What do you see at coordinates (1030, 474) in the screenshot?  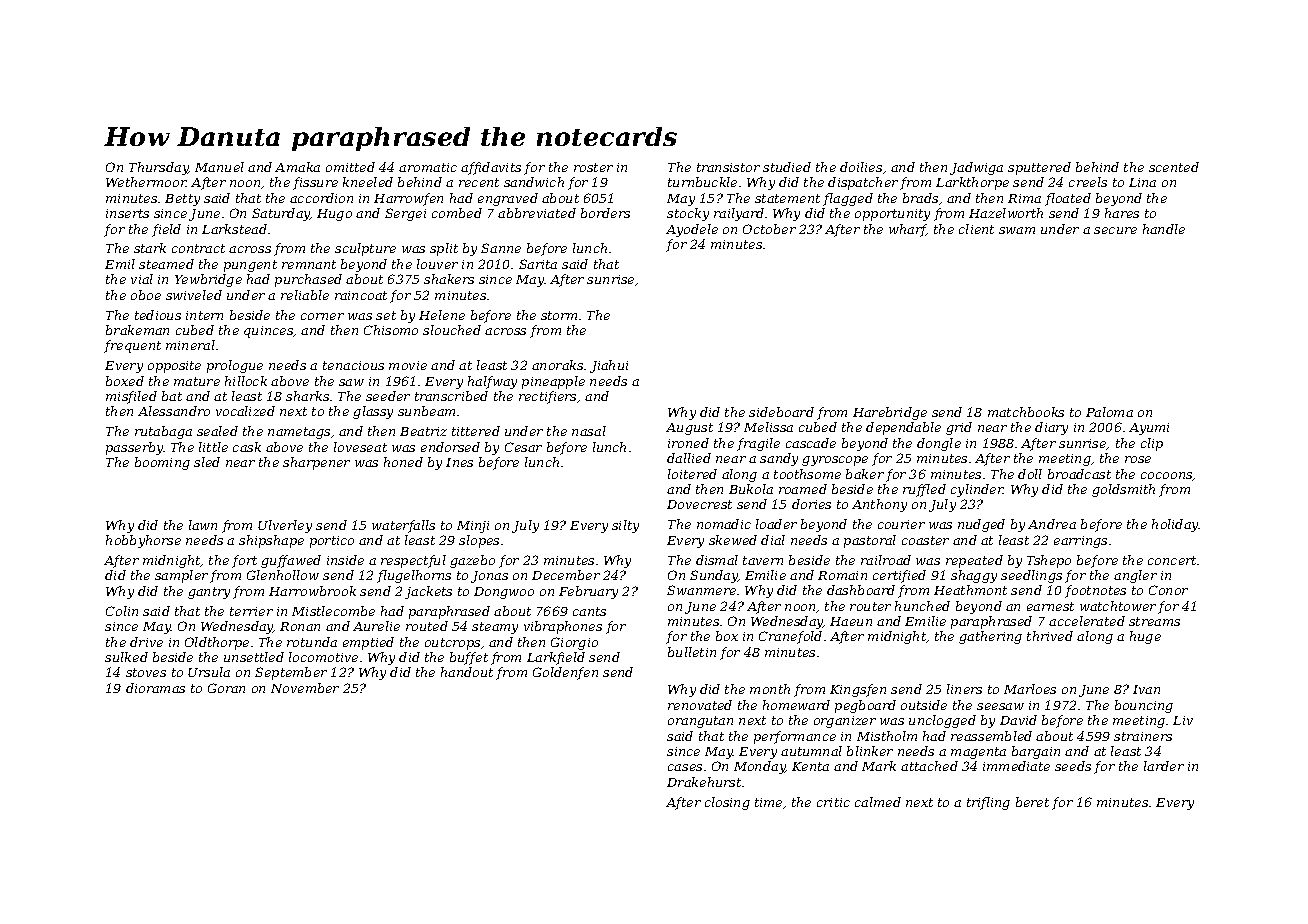 I see `doll` at bounding box center [1030, 474].
